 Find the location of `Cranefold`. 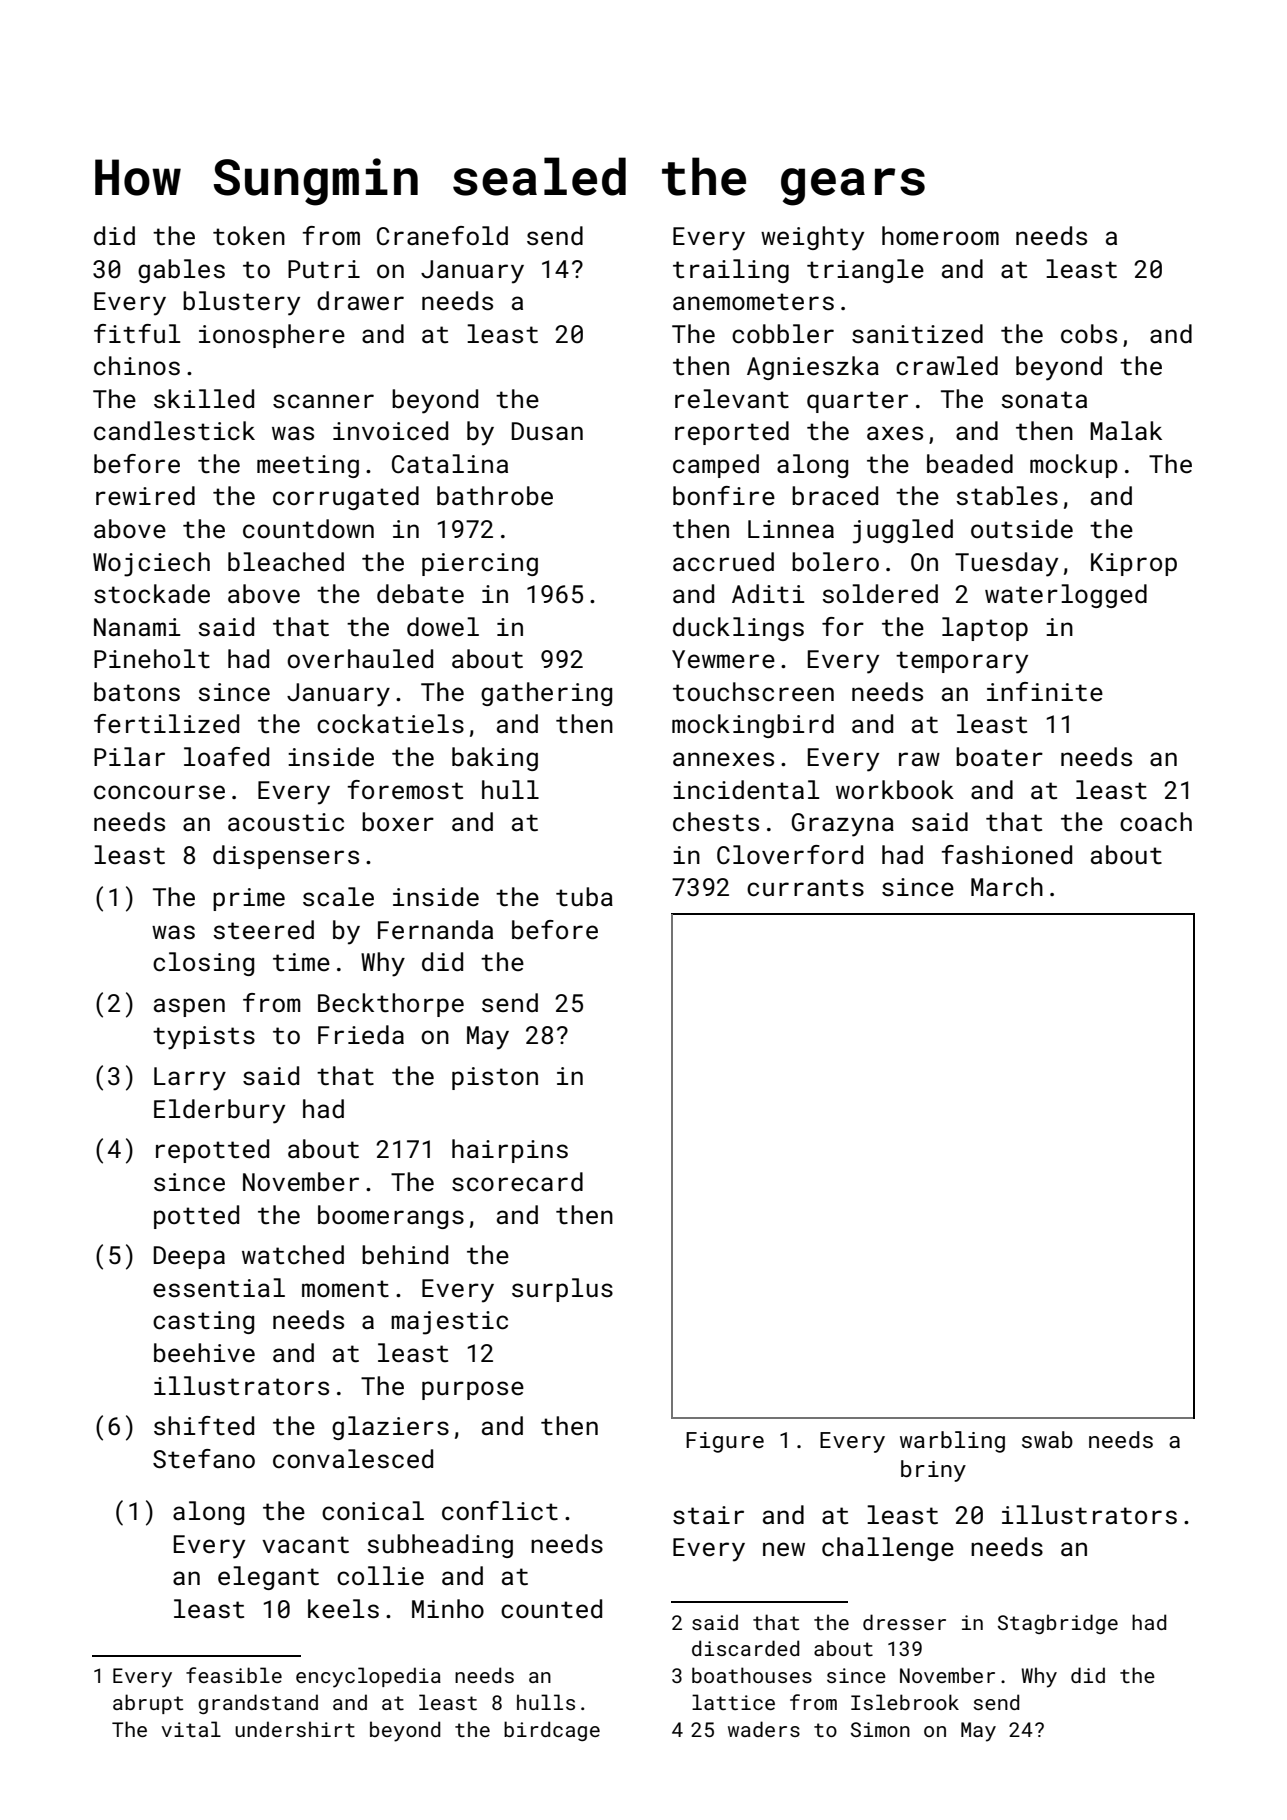

Cranefold is located at coordinates (442, 236).
